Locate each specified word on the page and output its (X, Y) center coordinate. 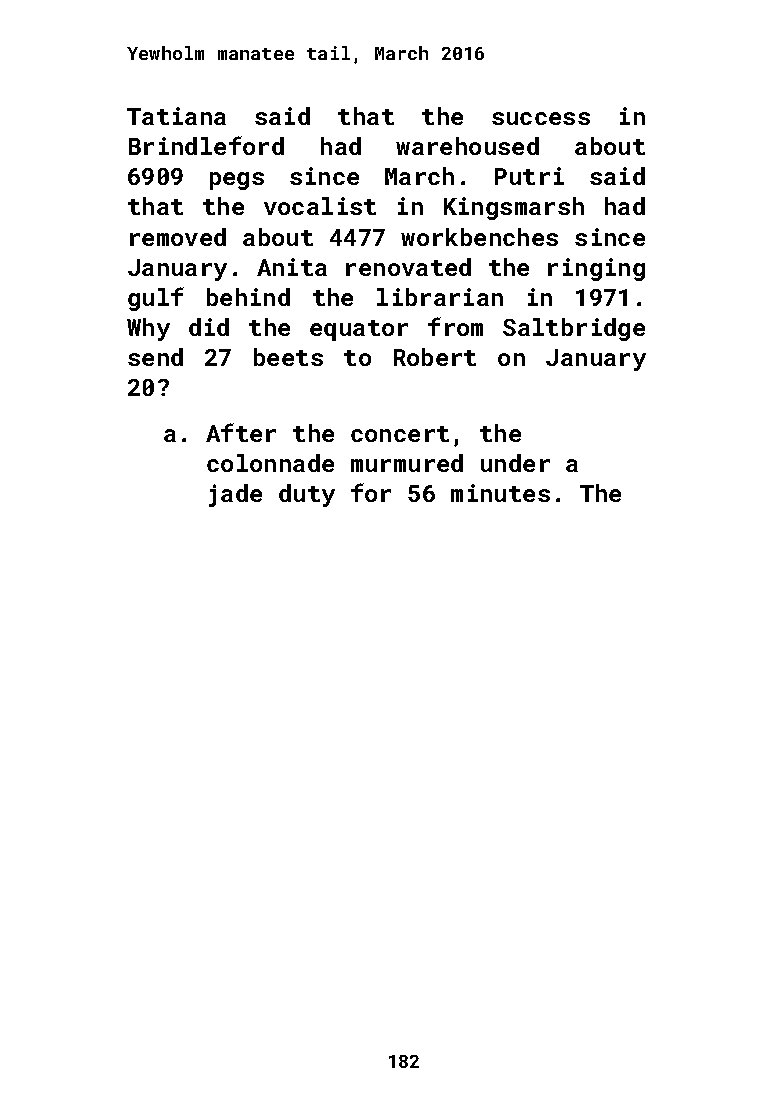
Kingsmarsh (514, 208)
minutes (500, 493)
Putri (529, 176)
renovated (408, 267)
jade (235, 495)
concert (400, 434)
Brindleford (206, 145)
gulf (156, 299)
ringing (596, 269)
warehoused (467, 146)
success (541, 118)
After (241, 432)
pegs (237, 181)
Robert (435, 357)
